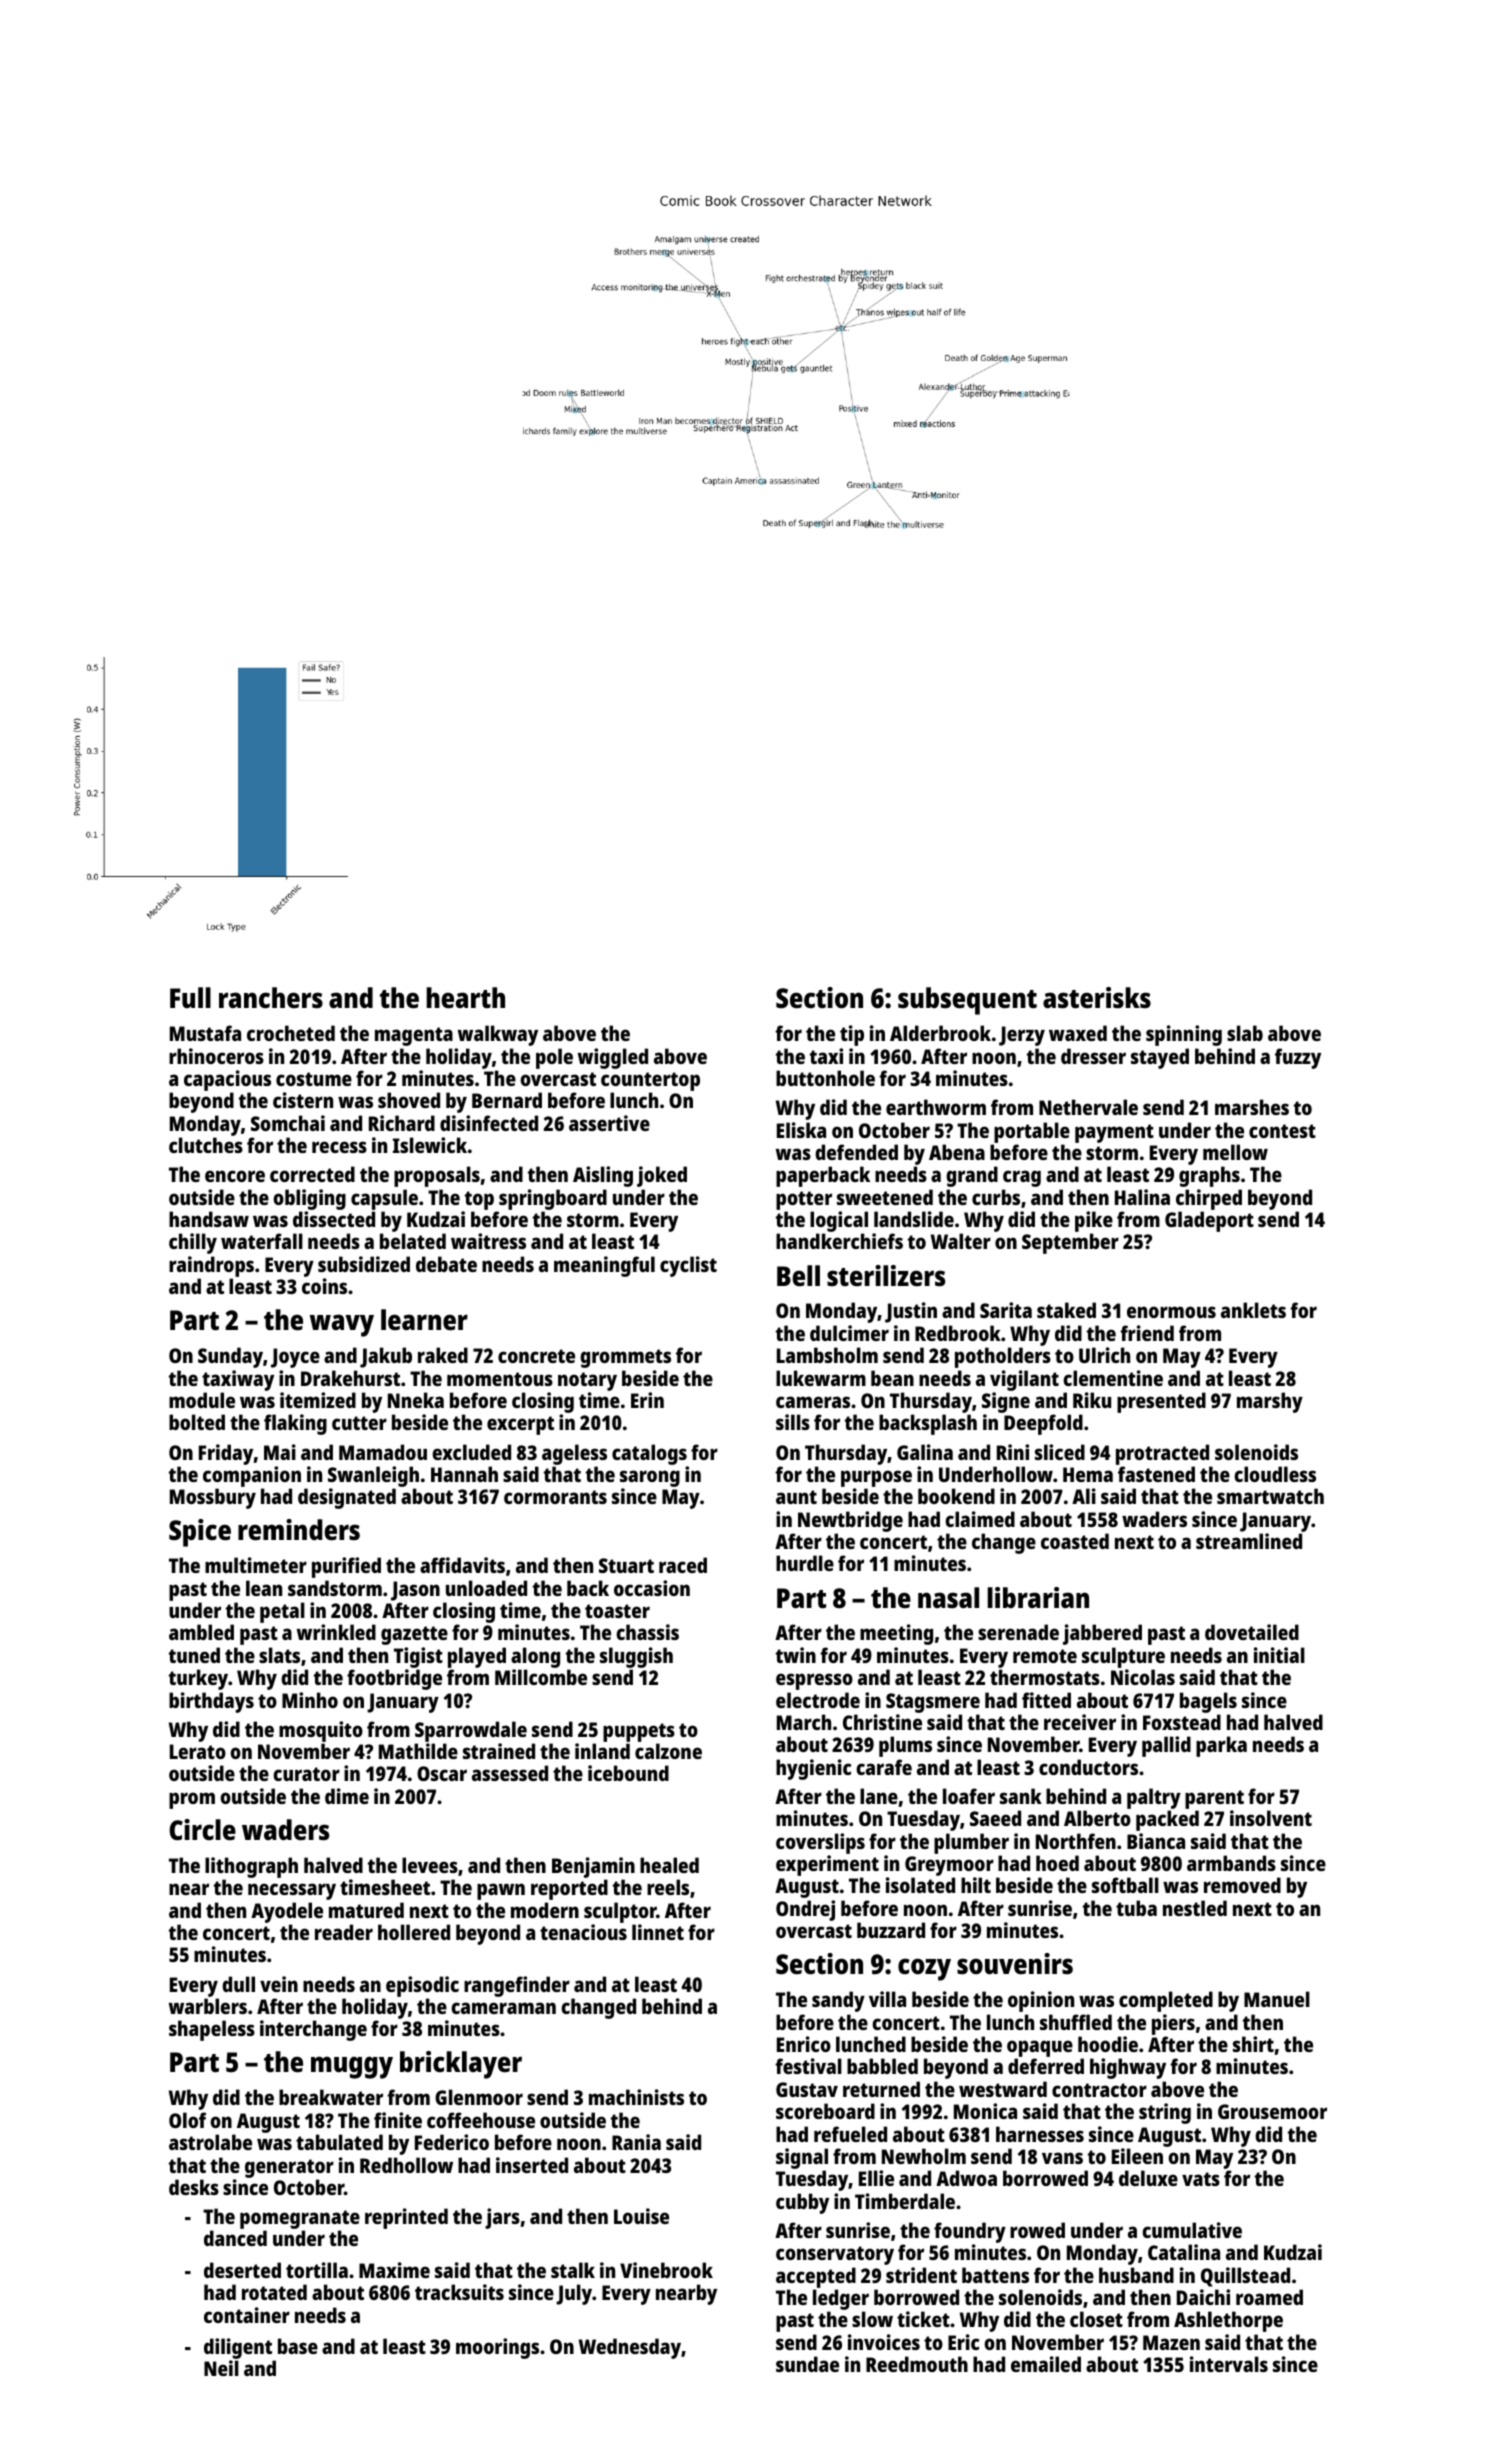  What do you see at coordinates (1160, 1058) in the screenshot?
I see `stayed` at bounding box center [1160, 1058].
